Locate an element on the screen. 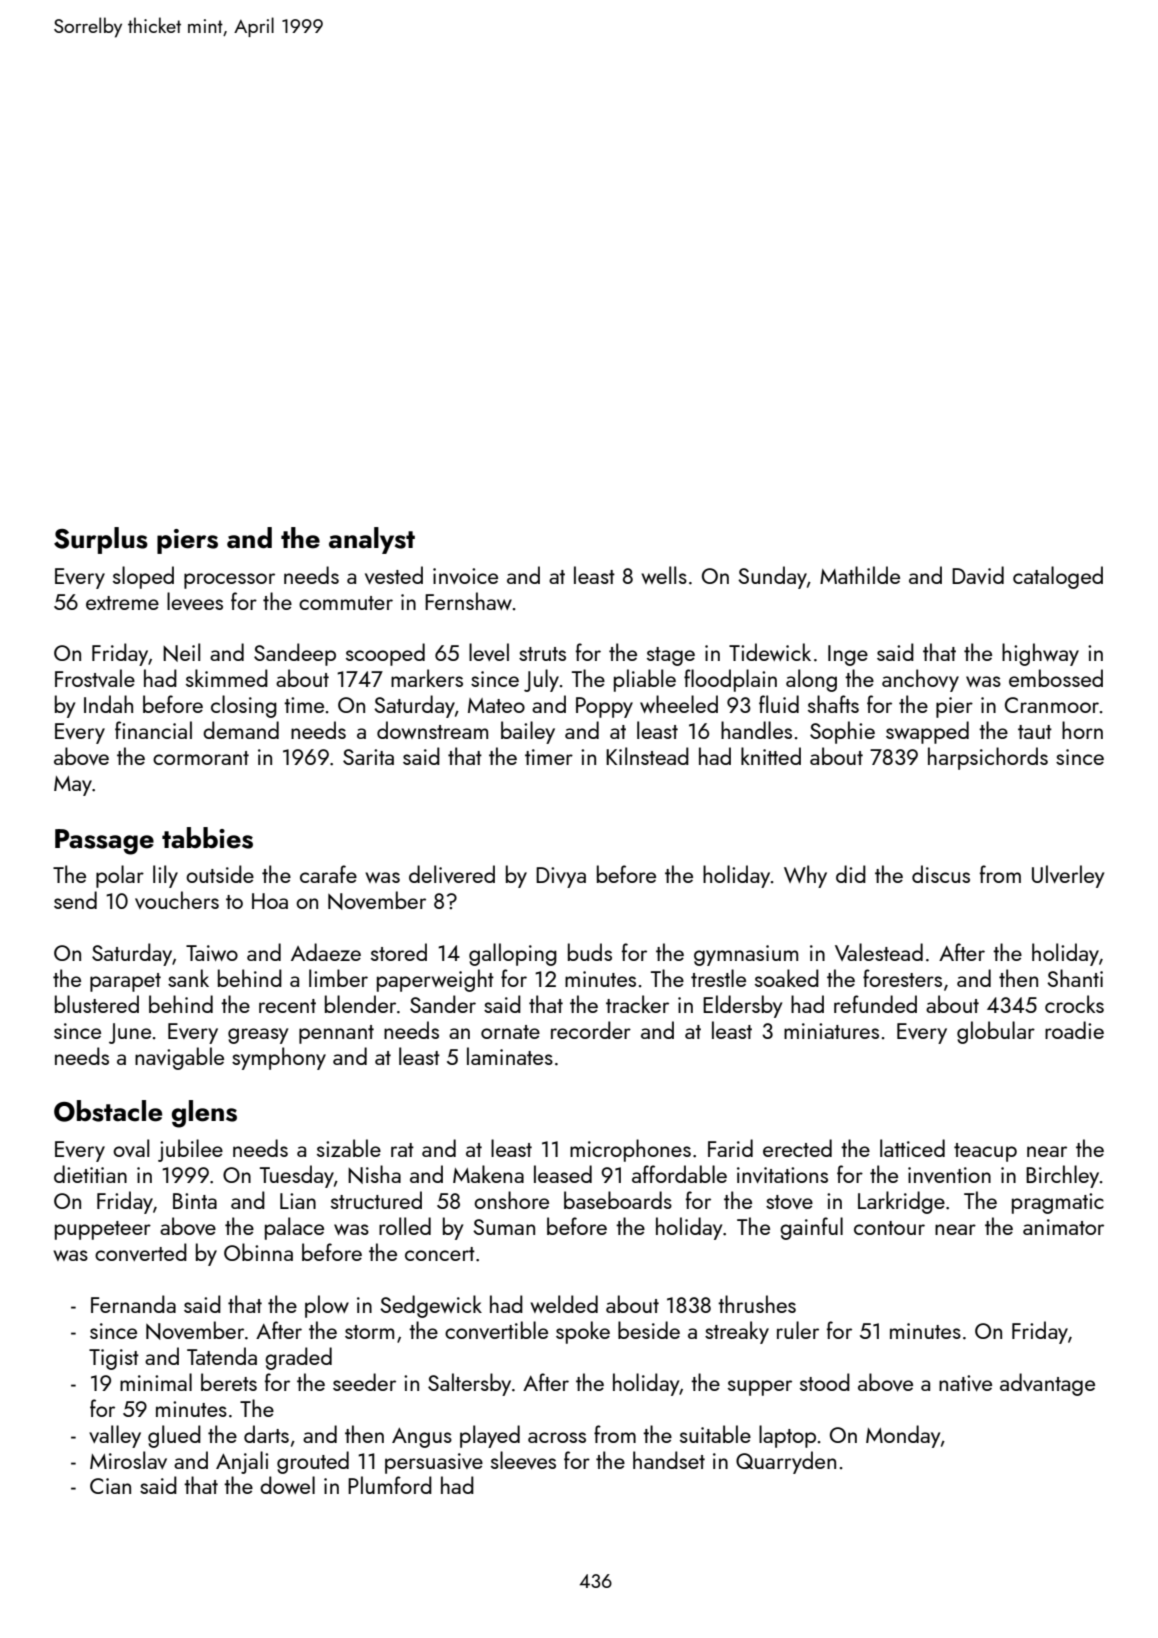  highway is located at coordinates (1040, 654).
